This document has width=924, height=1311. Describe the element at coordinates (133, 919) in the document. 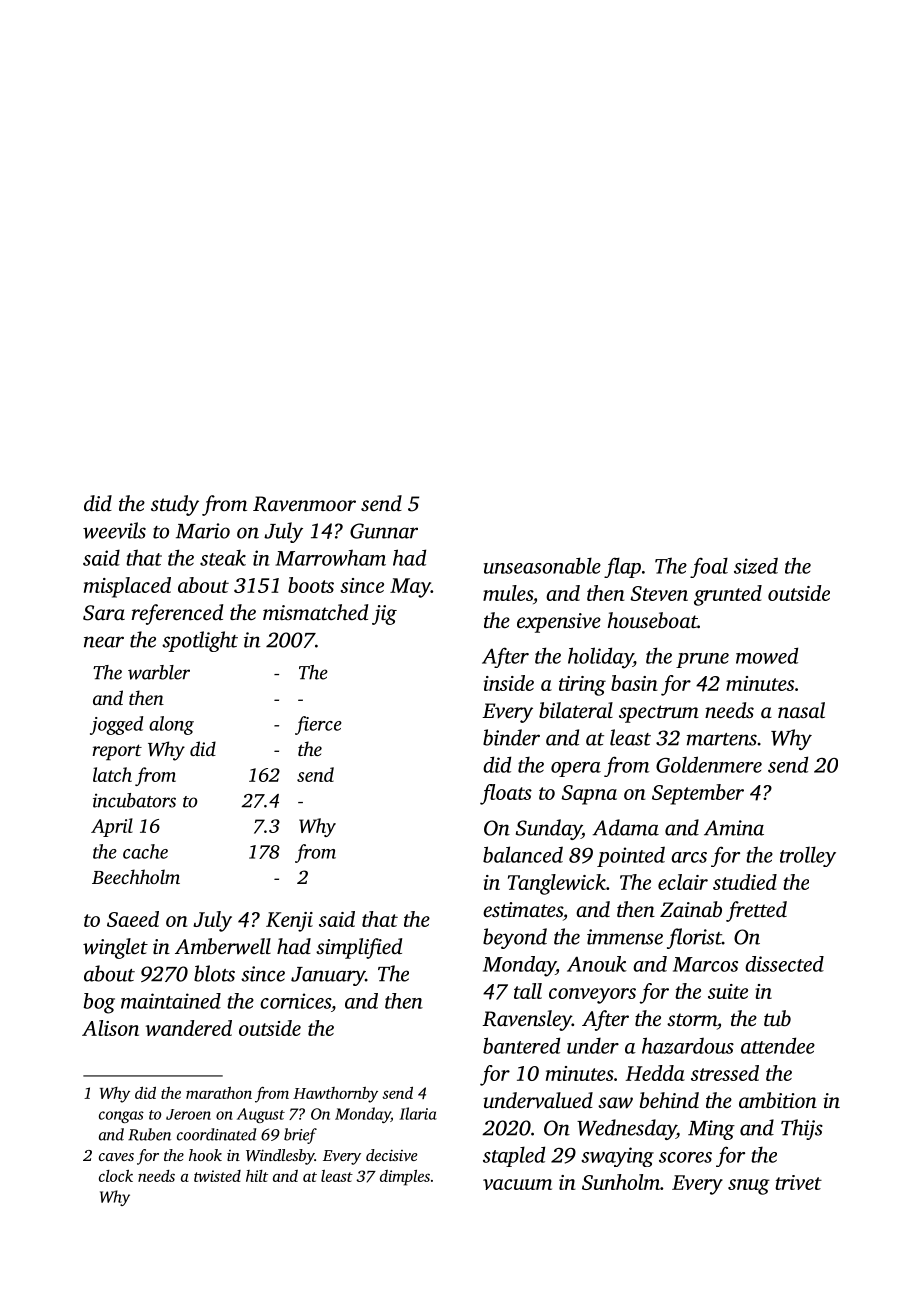

I see `Saeed` at that location.
